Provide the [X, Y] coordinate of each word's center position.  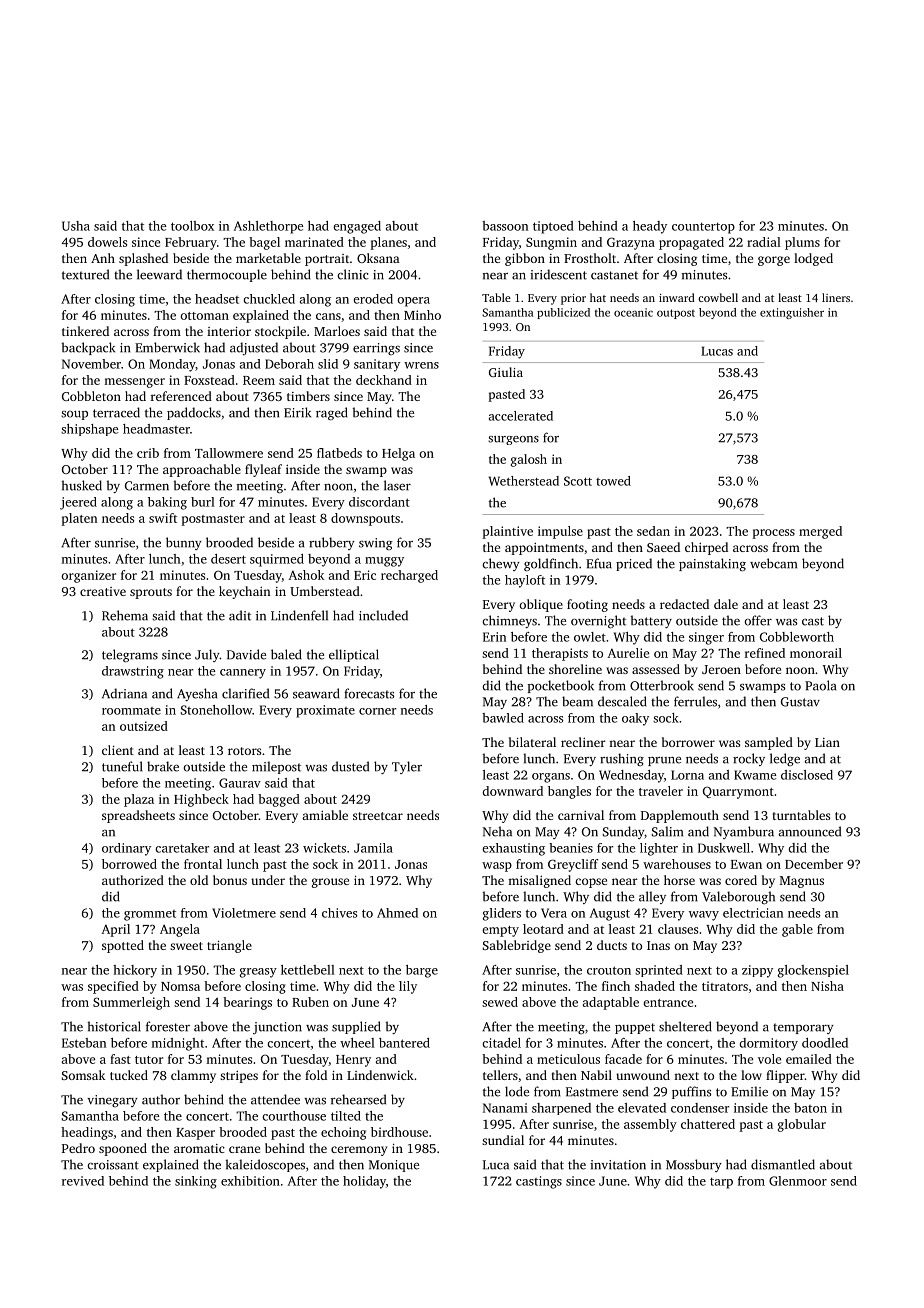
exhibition [250, 1181]
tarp [721, 1183]
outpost [676, 314]
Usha [76, 226]
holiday [364, 1182]
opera [413, 302]
